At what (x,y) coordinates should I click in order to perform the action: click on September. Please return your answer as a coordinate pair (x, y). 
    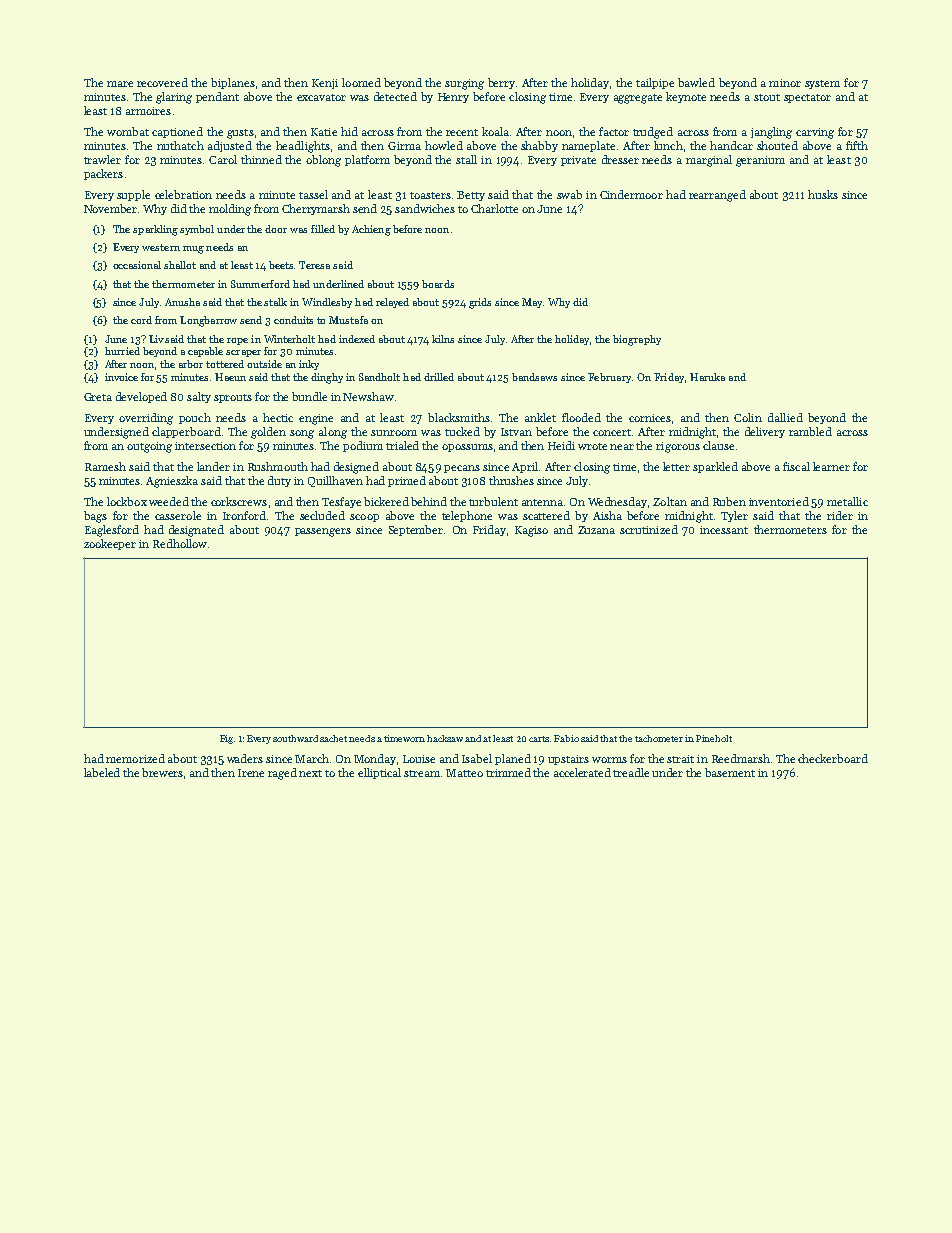
    Looking at the image, I should click on (416, 530).
